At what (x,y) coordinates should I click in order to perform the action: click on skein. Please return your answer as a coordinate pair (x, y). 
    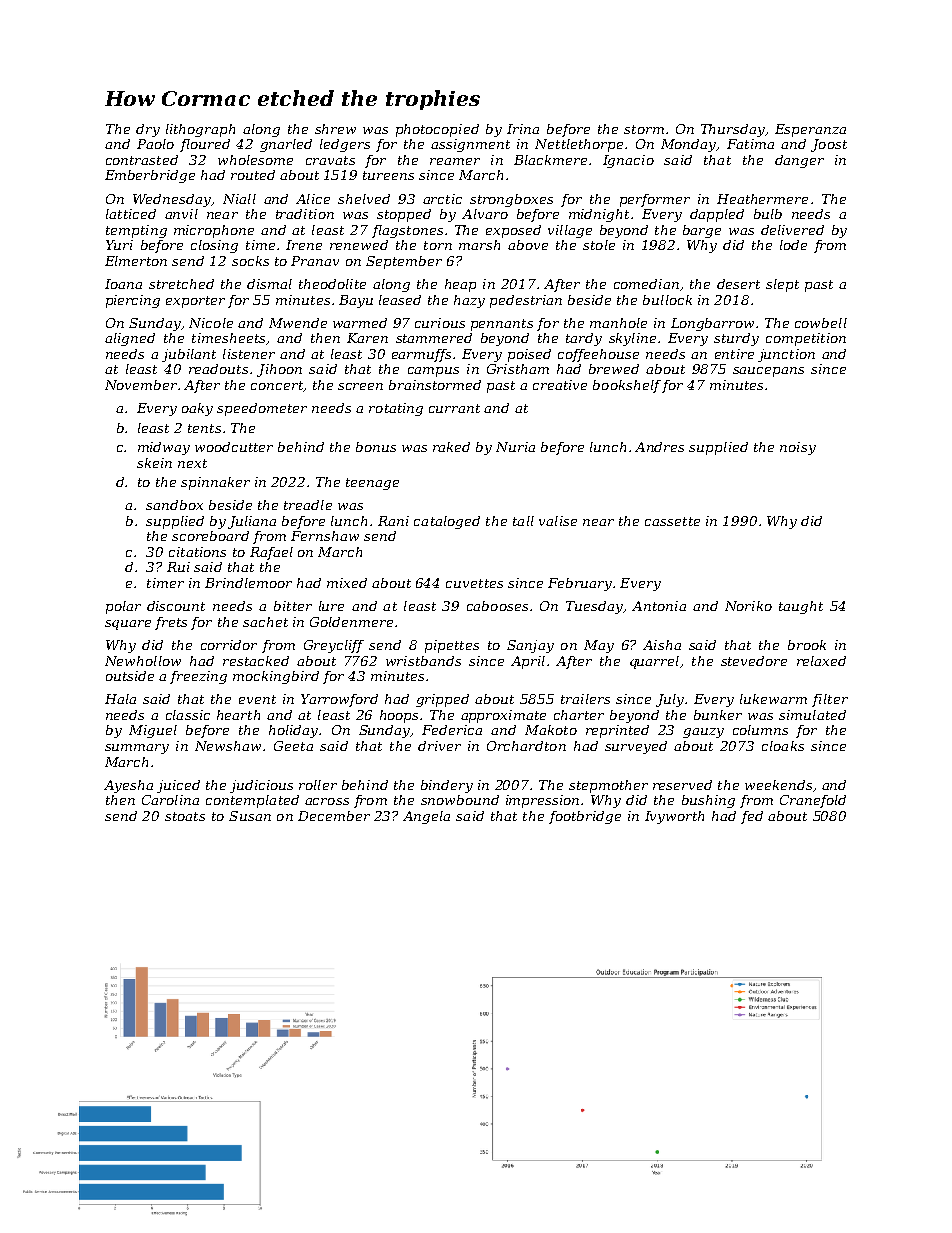
    Looking at the image, I should click on (154, 463).
